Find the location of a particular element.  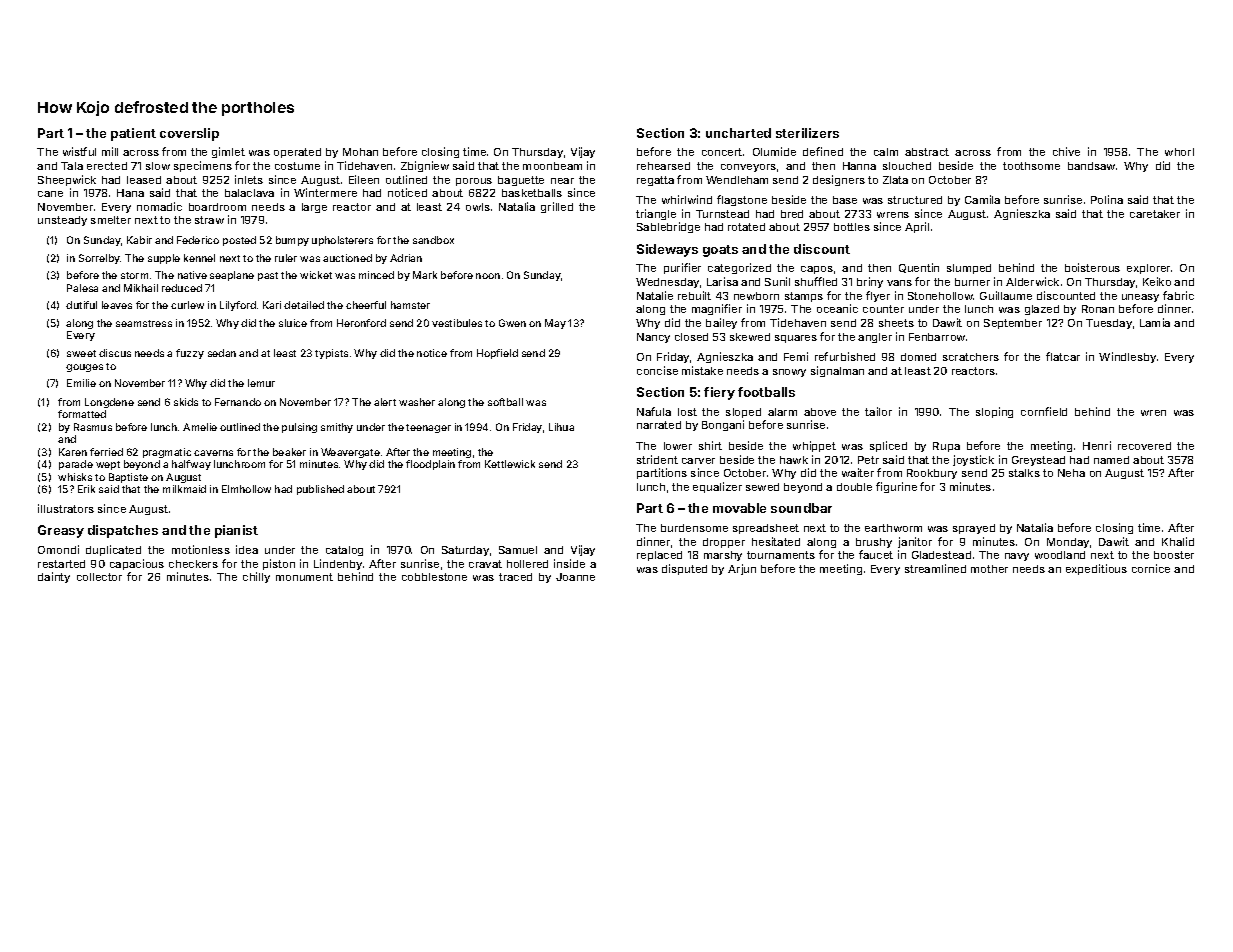

cobblestone is located at coordinates (434, 577).
